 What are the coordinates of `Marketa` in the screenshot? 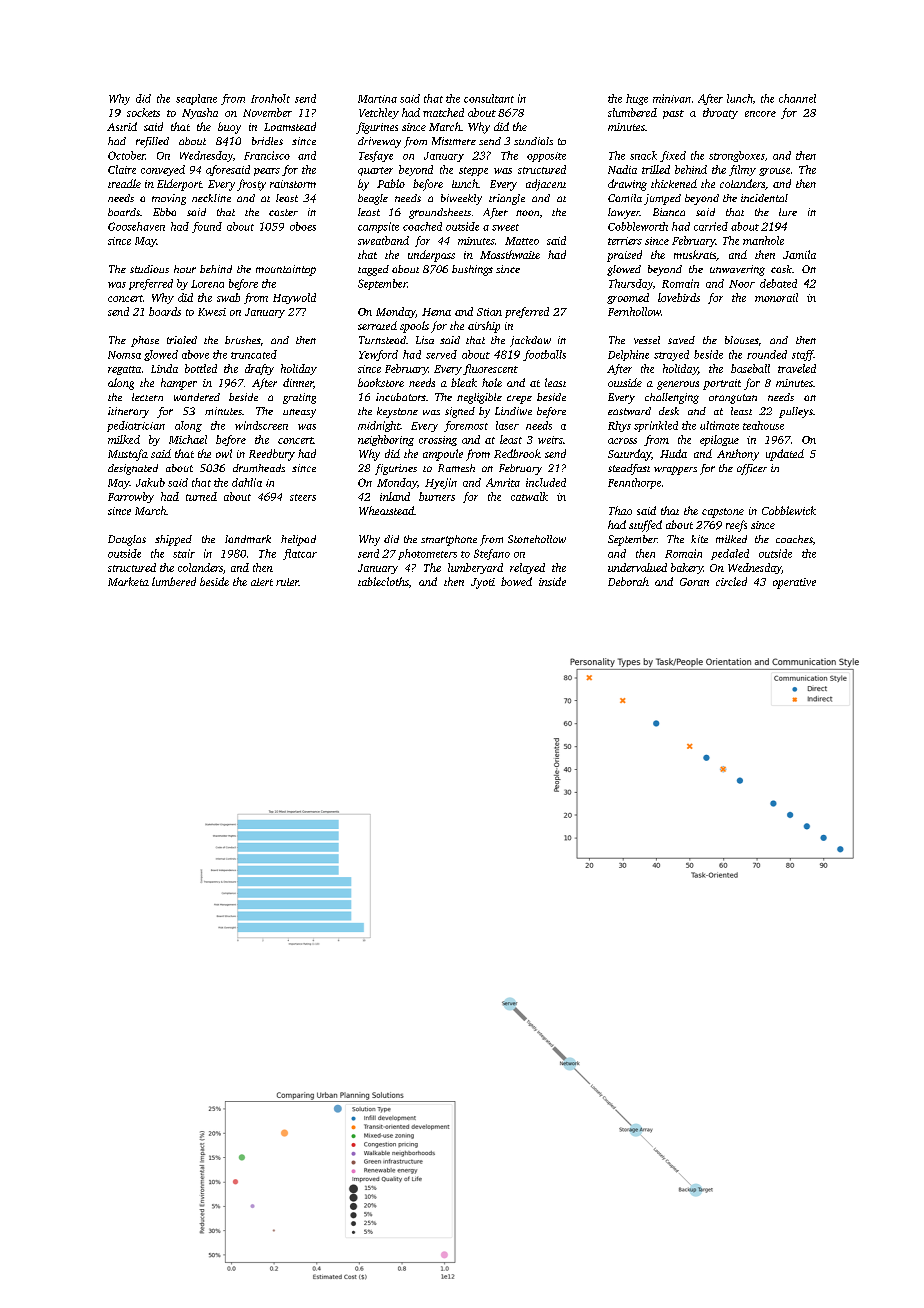 It's located at (128, 581).
